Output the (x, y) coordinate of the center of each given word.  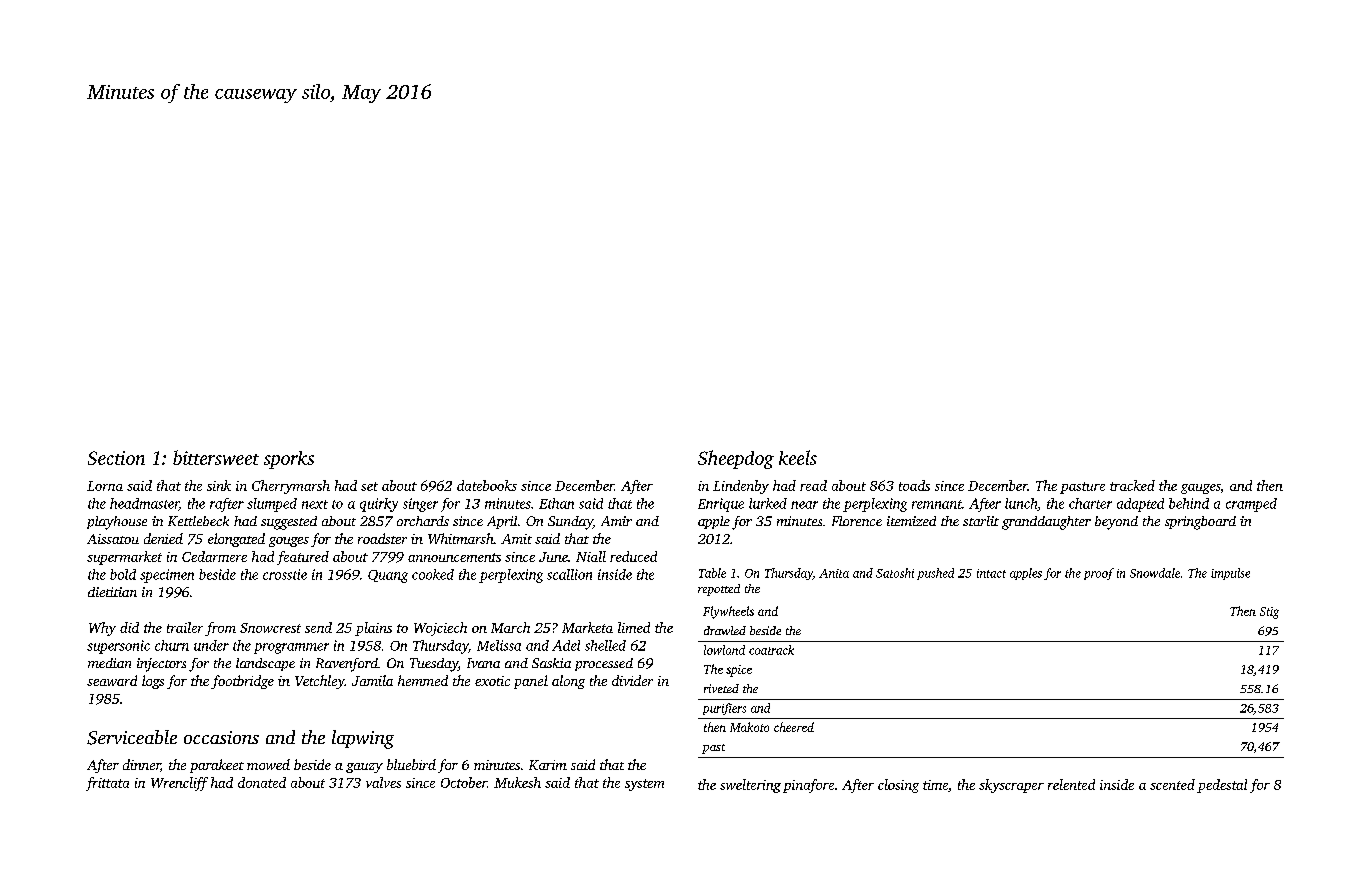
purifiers (724, 709)
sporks (289, 460)
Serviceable (132, 737)
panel (531, 682)
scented (1172, 784)
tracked (1132, 485)
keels (798, 457)
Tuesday (434, 665)
